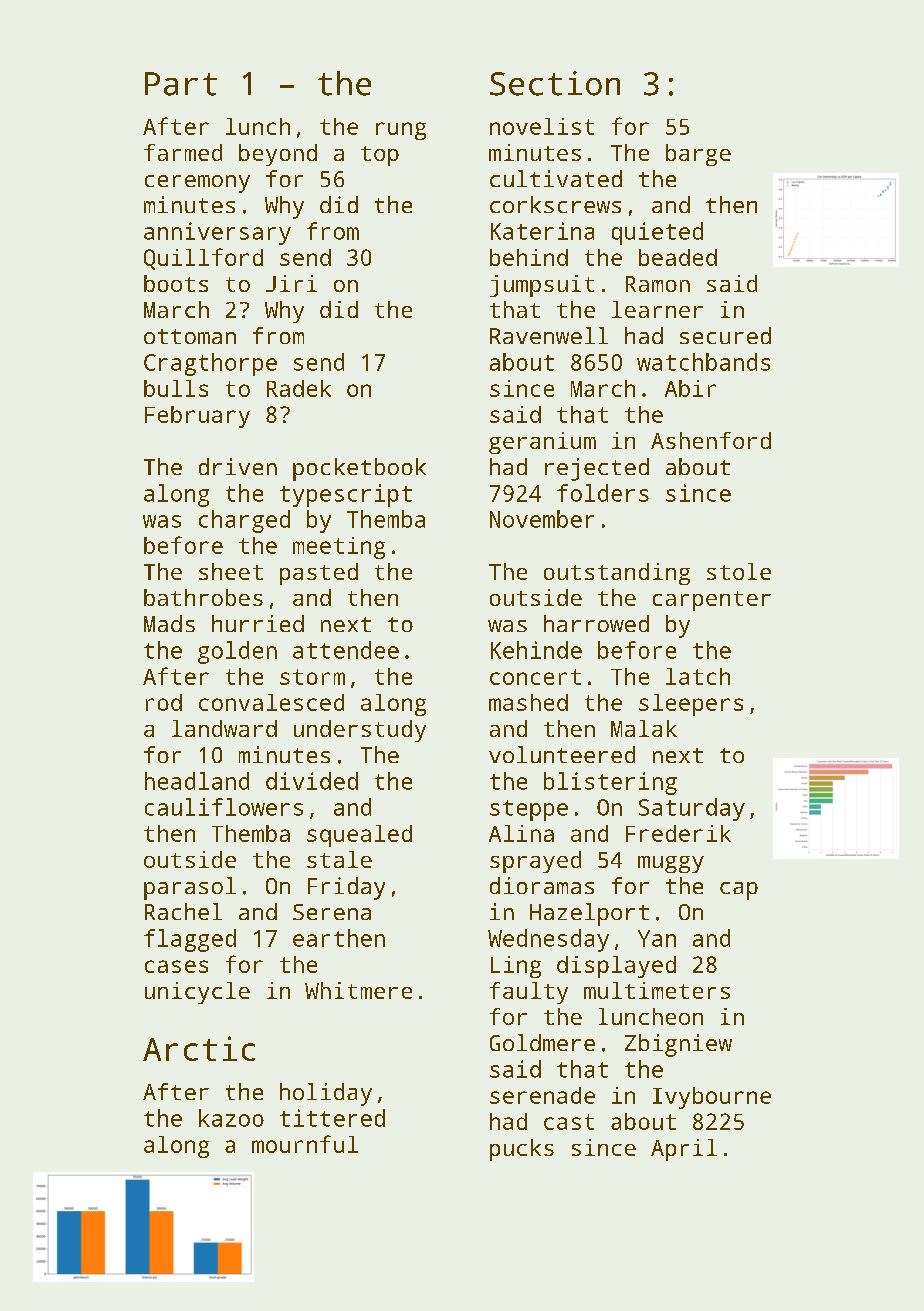 The width and height of the screenshot is (924, 1311). I want to click on Section, so click(555, 83).
